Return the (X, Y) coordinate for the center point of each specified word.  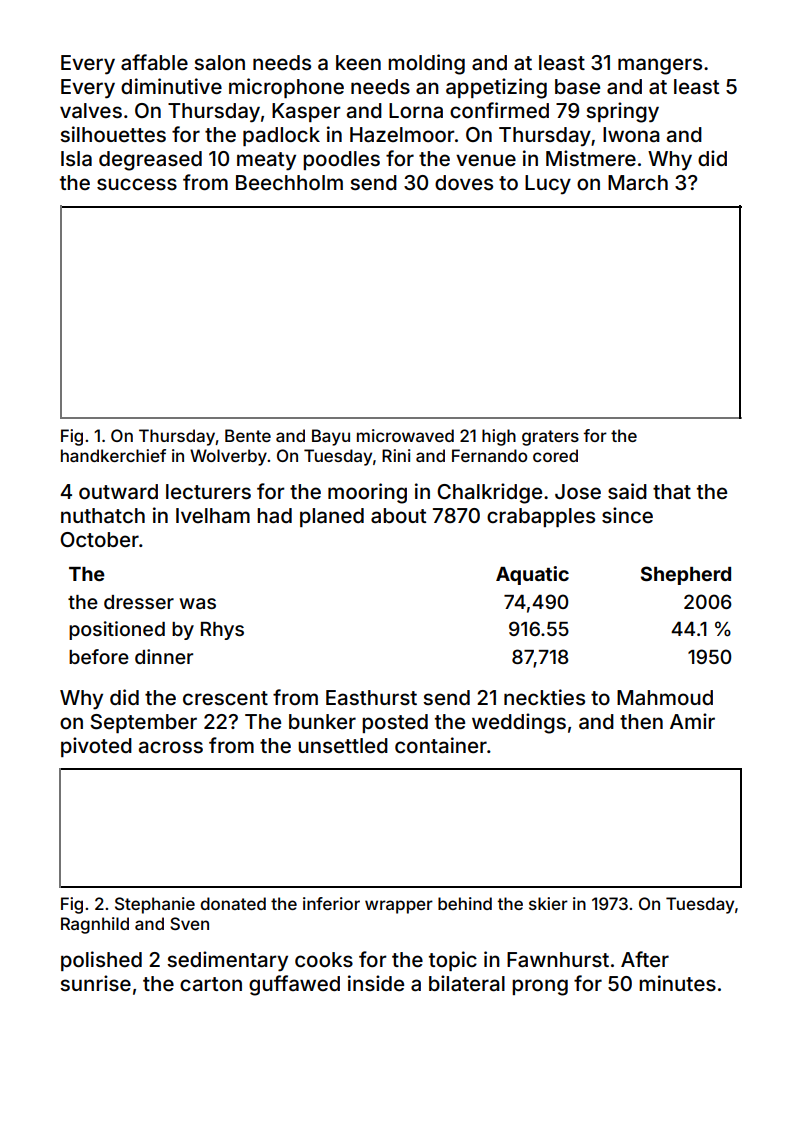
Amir (692, 721)
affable (154, 62)
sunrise (95, 983)
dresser (139, 602)
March (638, 182)
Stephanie (155, 905)
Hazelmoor (402, 134)
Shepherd (686, 575)
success (137, 184)
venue (486, 160)
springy (622, 112)
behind (465, 903)
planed (332, 517)
